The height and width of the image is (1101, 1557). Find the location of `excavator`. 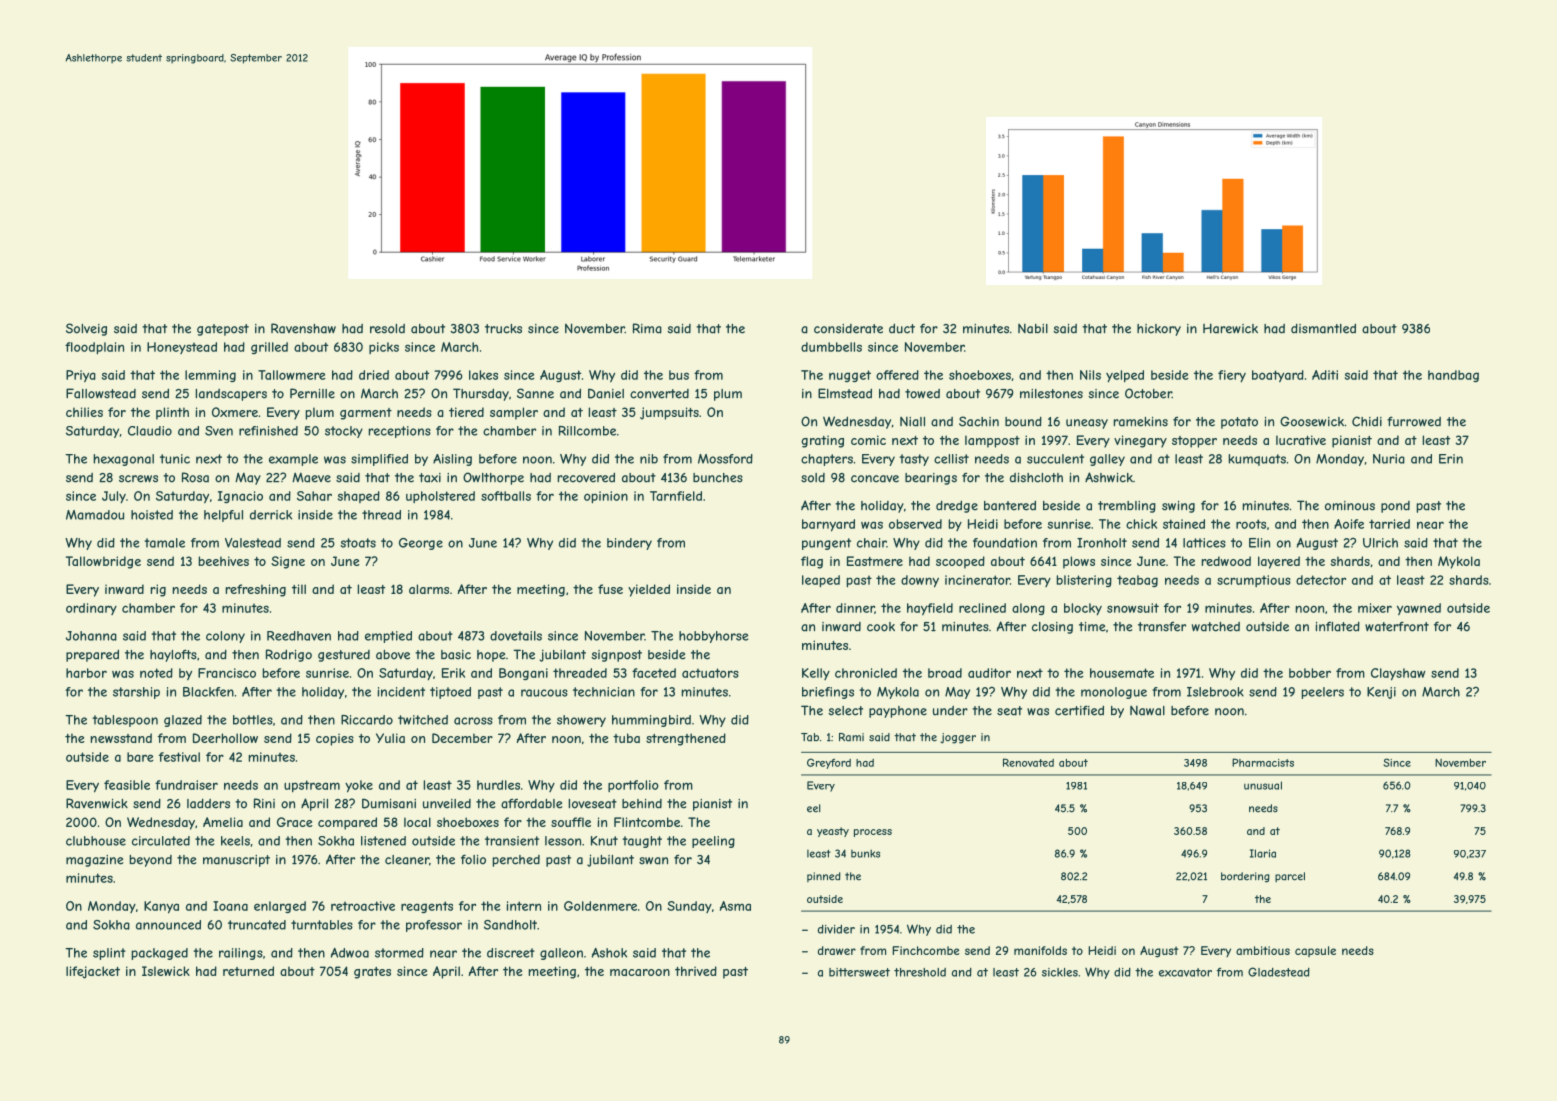

excavator is located at coordinates (1185, 972).
